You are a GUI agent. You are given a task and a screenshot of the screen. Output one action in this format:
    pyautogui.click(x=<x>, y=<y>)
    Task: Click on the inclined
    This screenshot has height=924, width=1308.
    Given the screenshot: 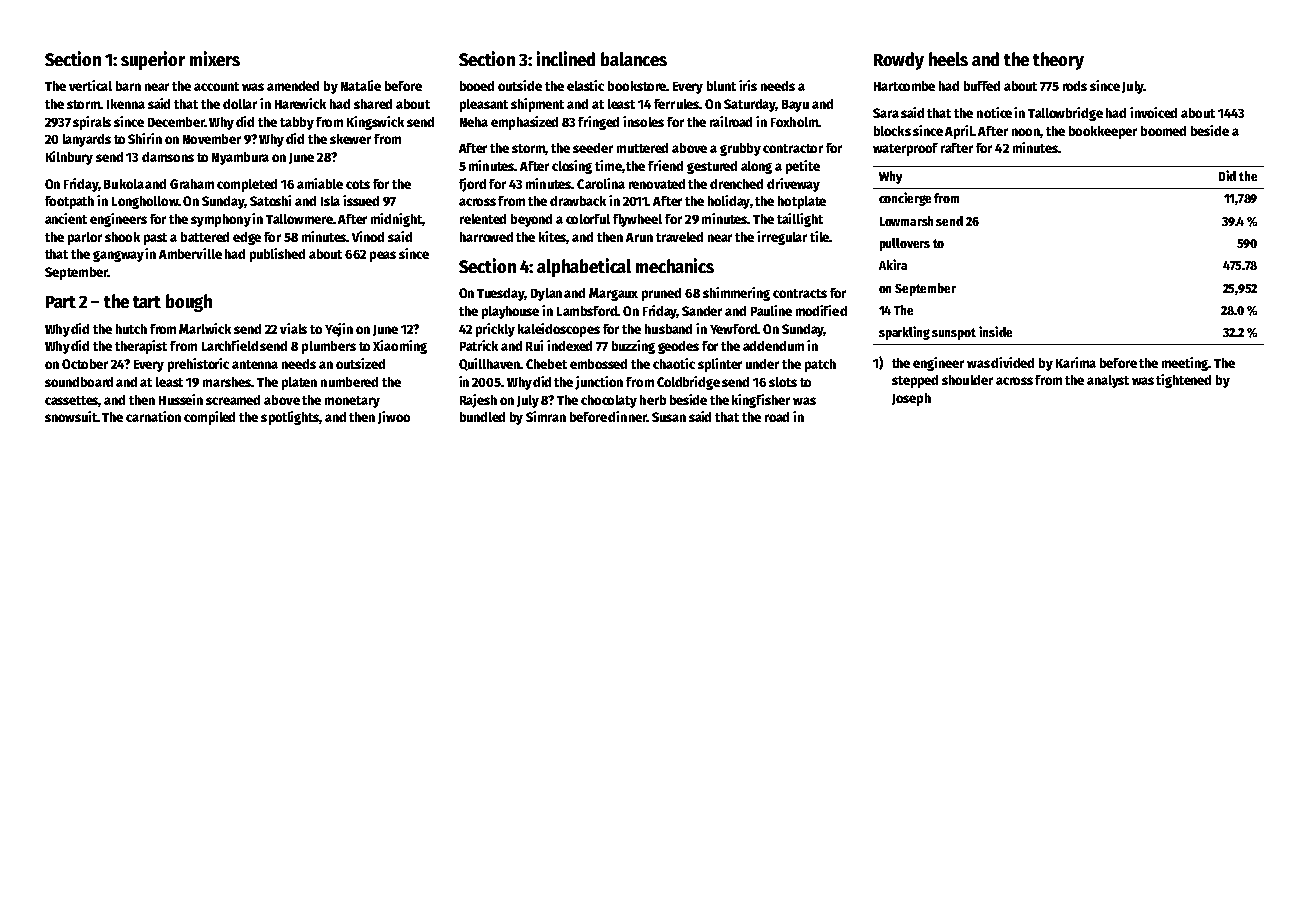 What is the action you would take?
    pyautogui.click(x=566, y=58)
